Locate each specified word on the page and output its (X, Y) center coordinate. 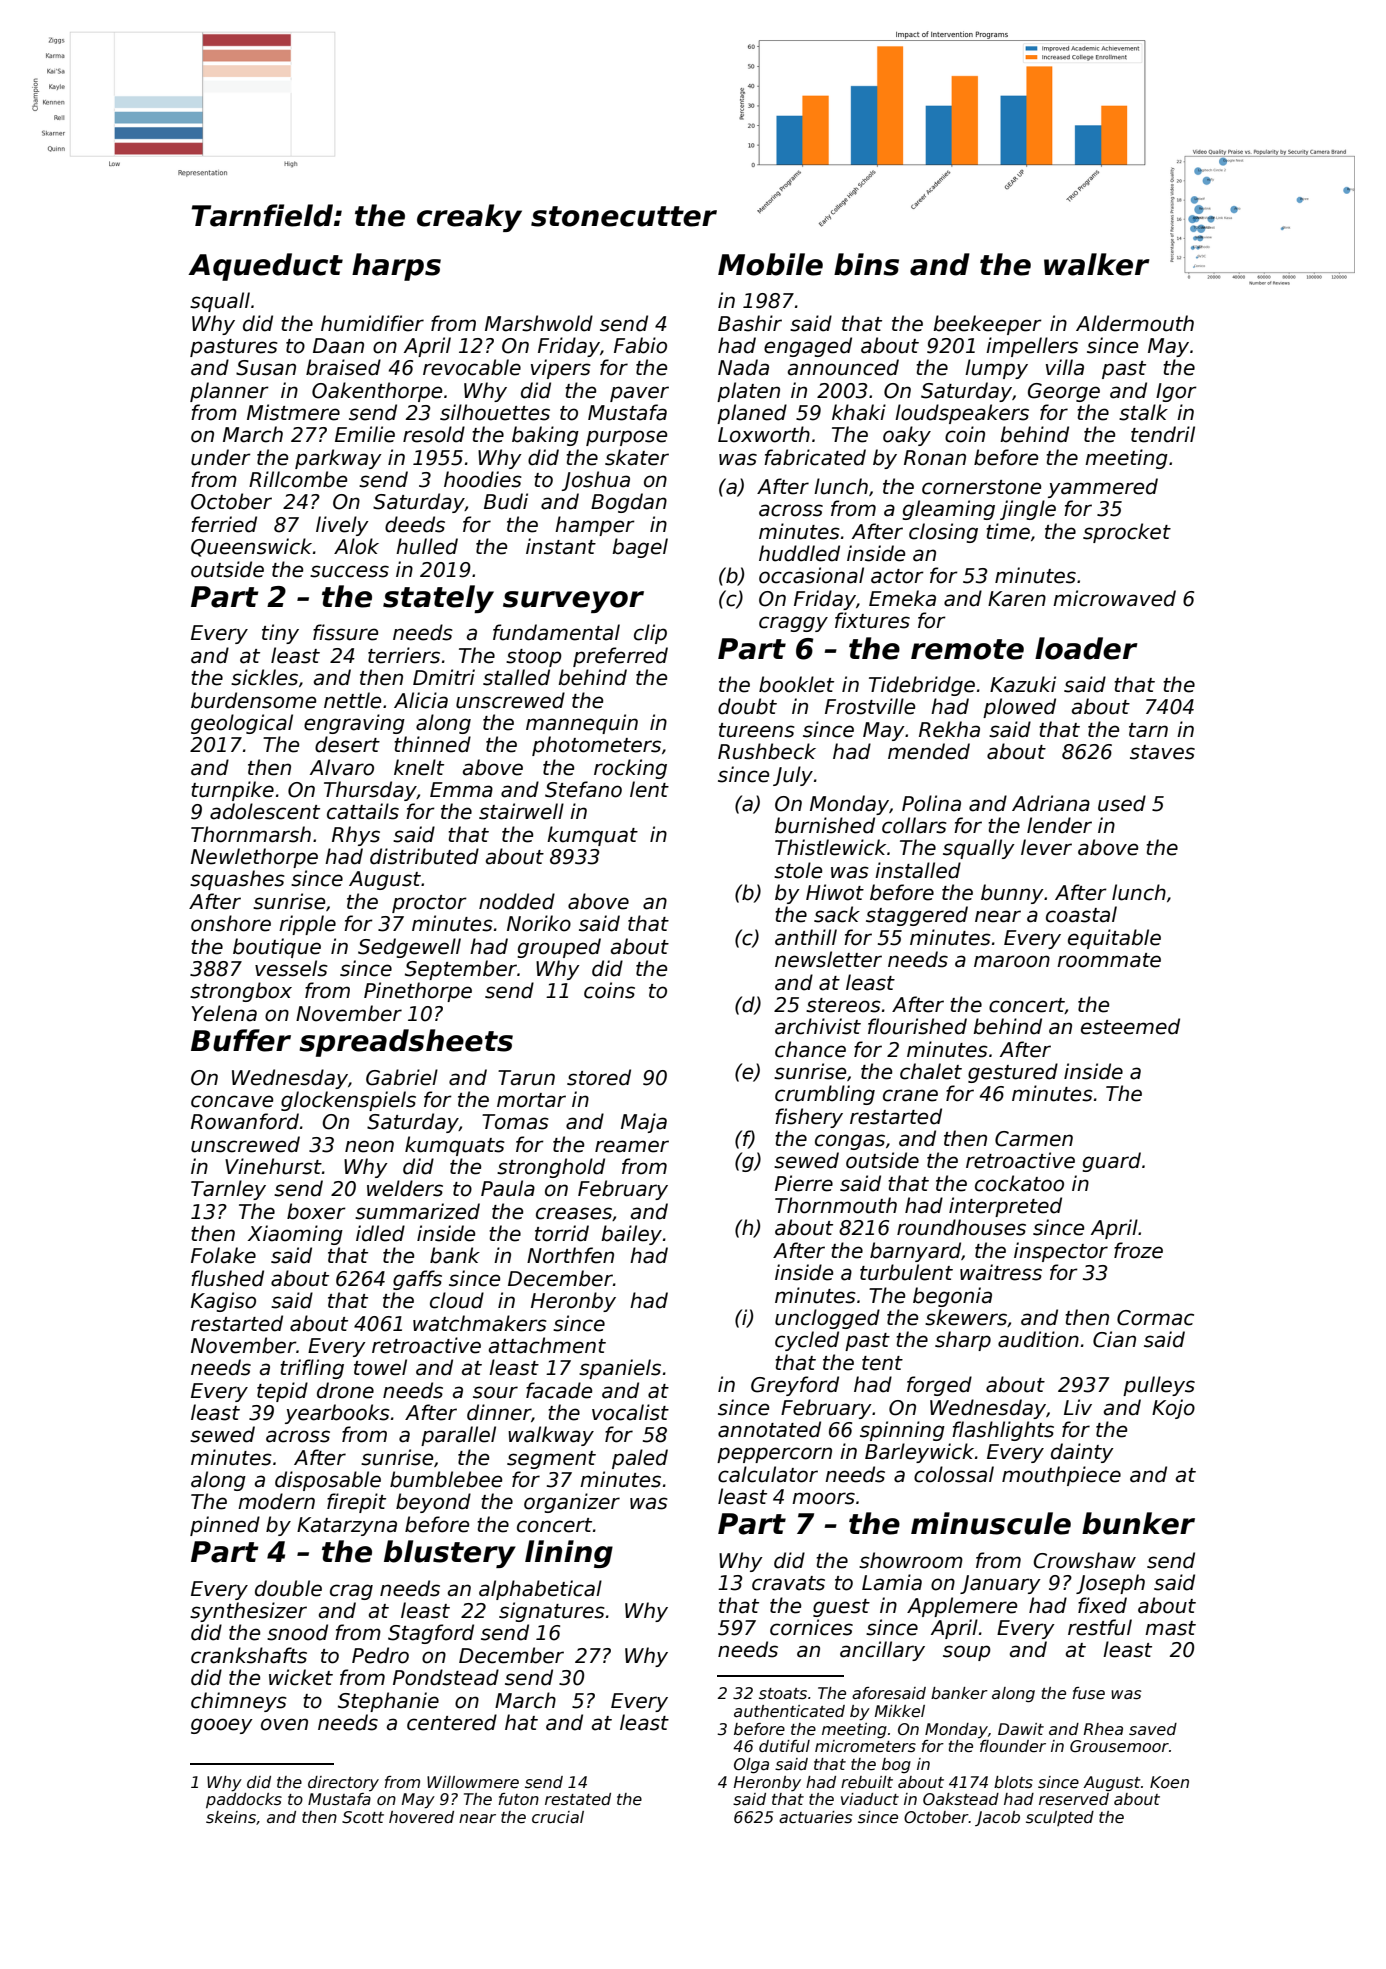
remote (967, 649)
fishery (809, 1118)
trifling (312, 1369)
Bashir (750, 323)
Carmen (1034, 1139)
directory (343, 1783)
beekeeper (987, 325)
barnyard (915, 1252)
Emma (461, 790)
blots (1013, 1782)
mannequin (582, 724)
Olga (751, 1765)
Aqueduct (265, 267)
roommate (1109, 960)
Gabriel (402, 1077)
